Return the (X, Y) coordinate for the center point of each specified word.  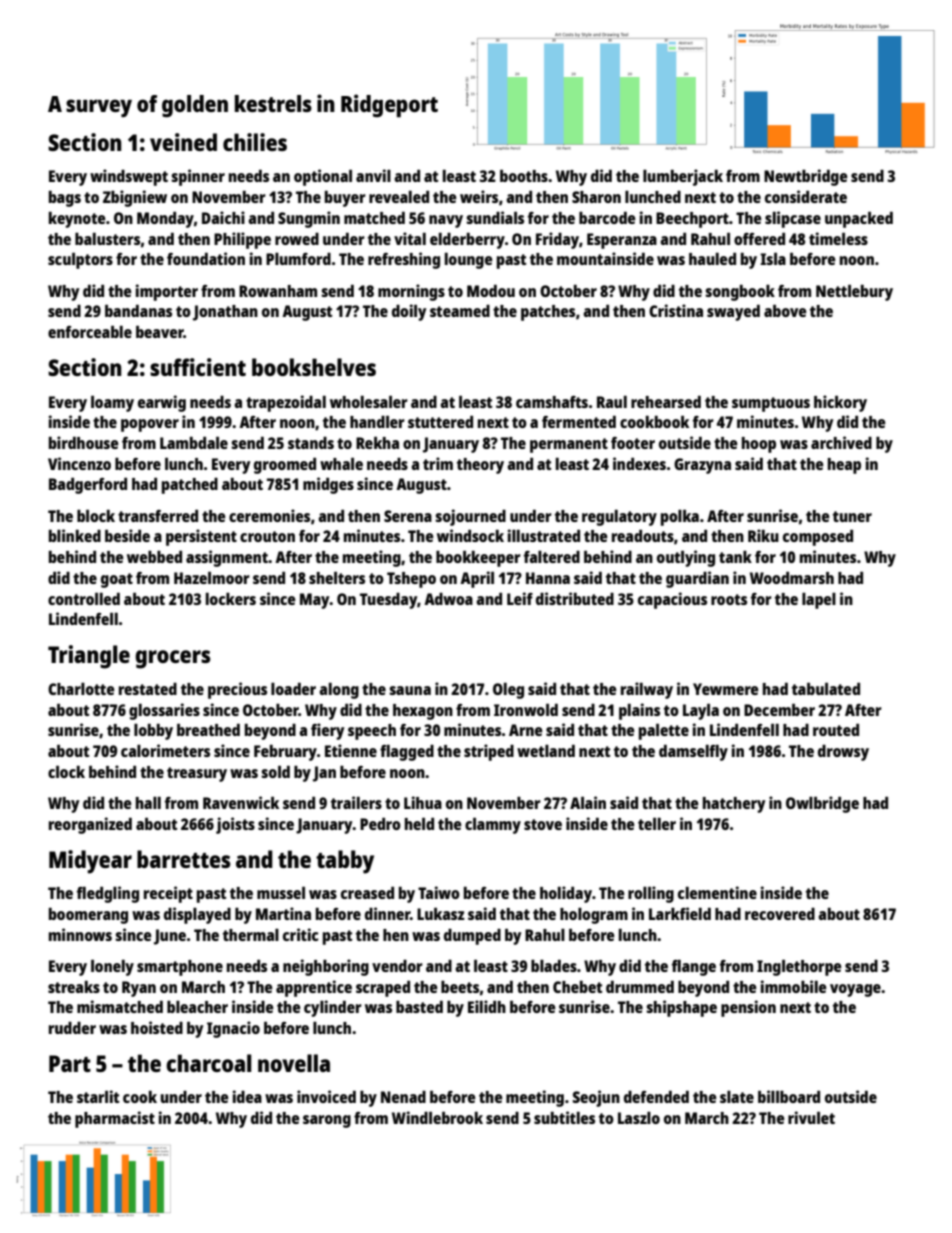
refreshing (404, 260)
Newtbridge (806, 177)
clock (66, 771)
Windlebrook (437, 1117)
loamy (112, 403)
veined (183, 142)
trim (438, 463)
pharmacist (115, 1119)
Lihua (423, 802)
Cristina (676, 310)
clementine (717, 892)
